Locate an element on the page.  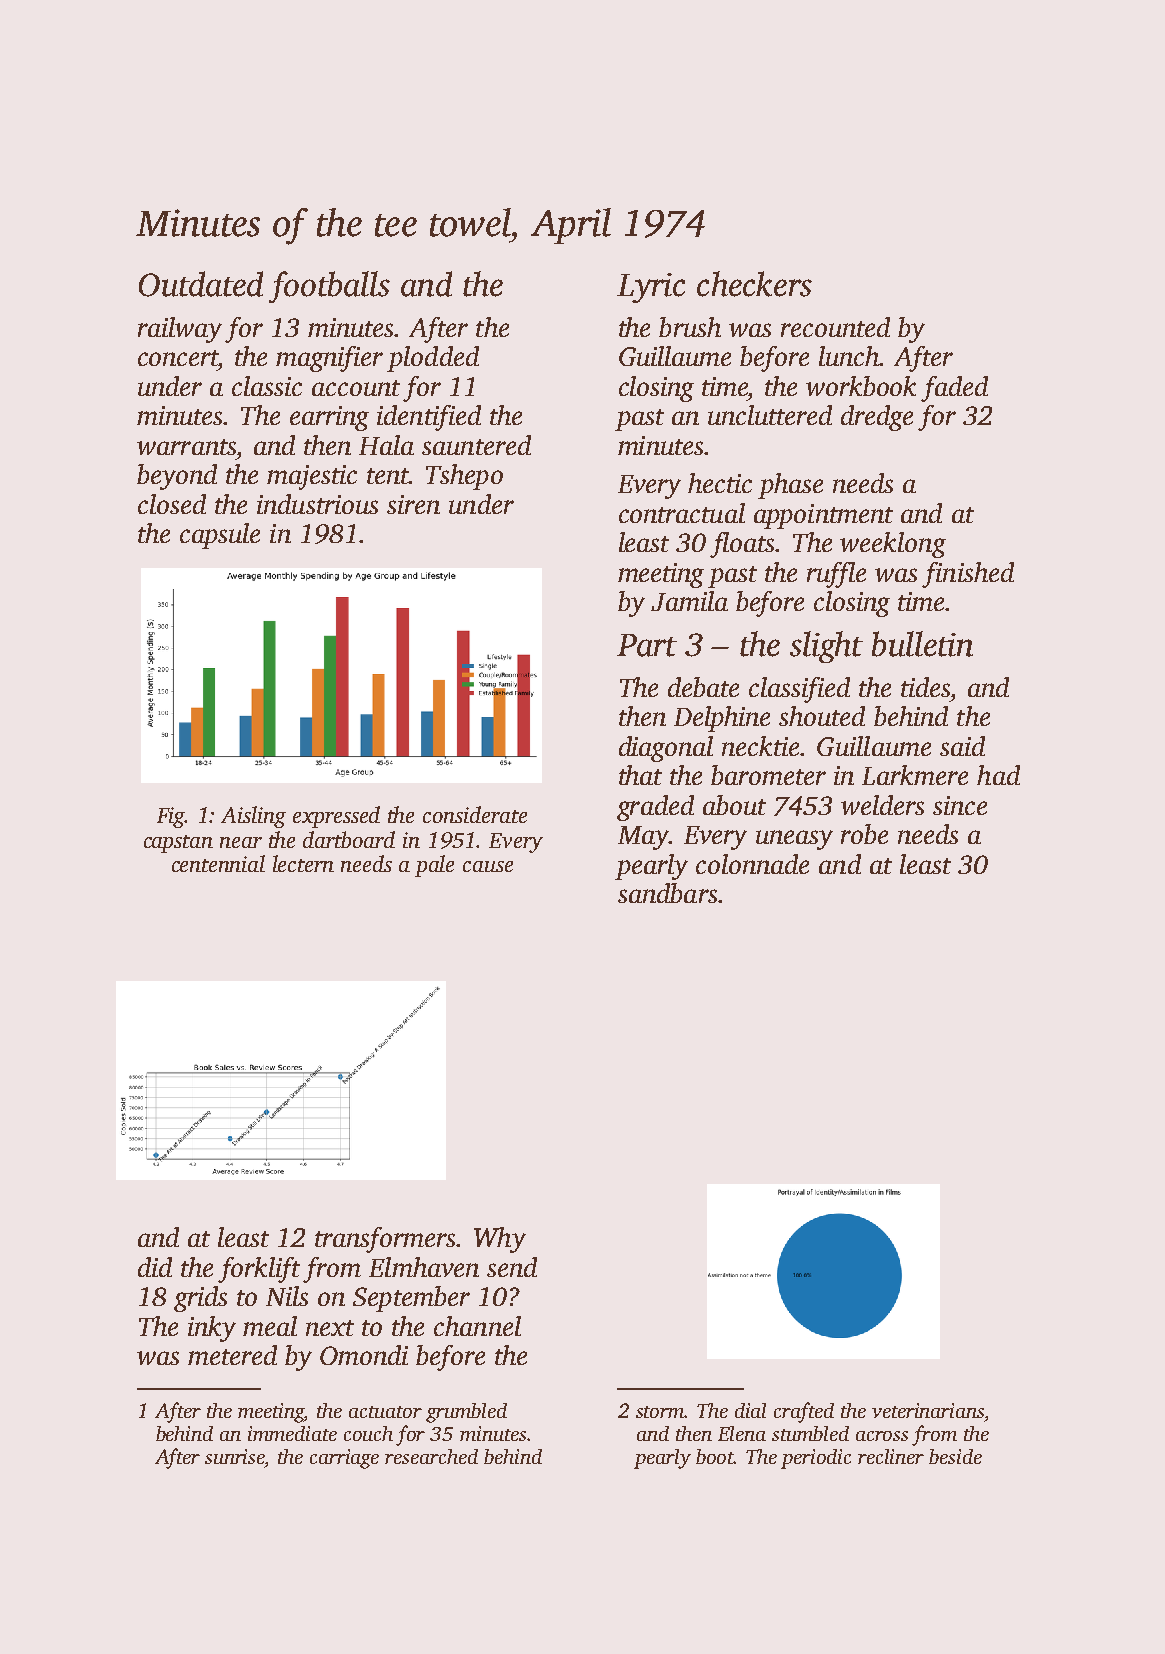
Jamila is located at coordinates (689, 601).
